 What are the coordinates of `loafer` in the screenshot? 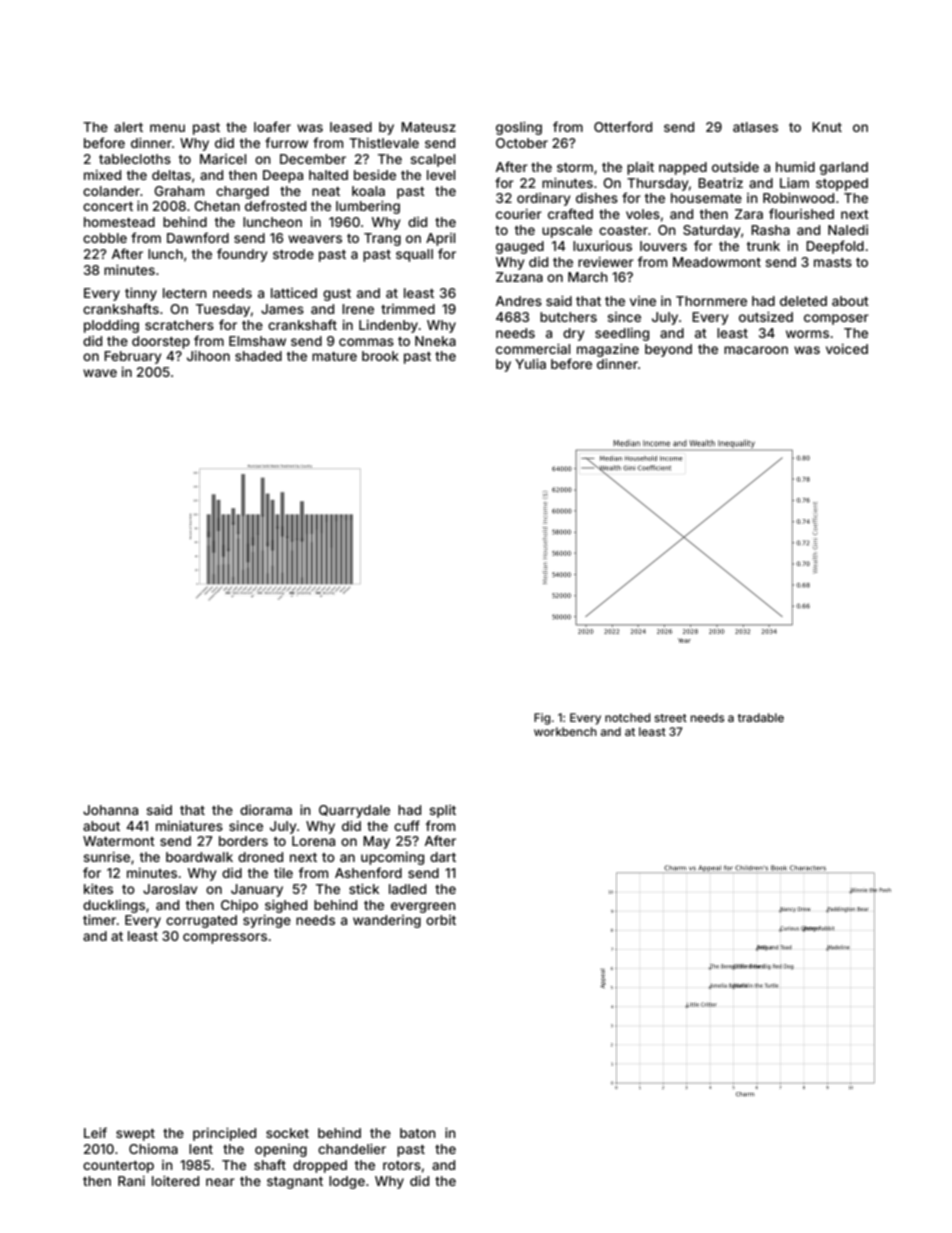 It's located at (272, 126).
